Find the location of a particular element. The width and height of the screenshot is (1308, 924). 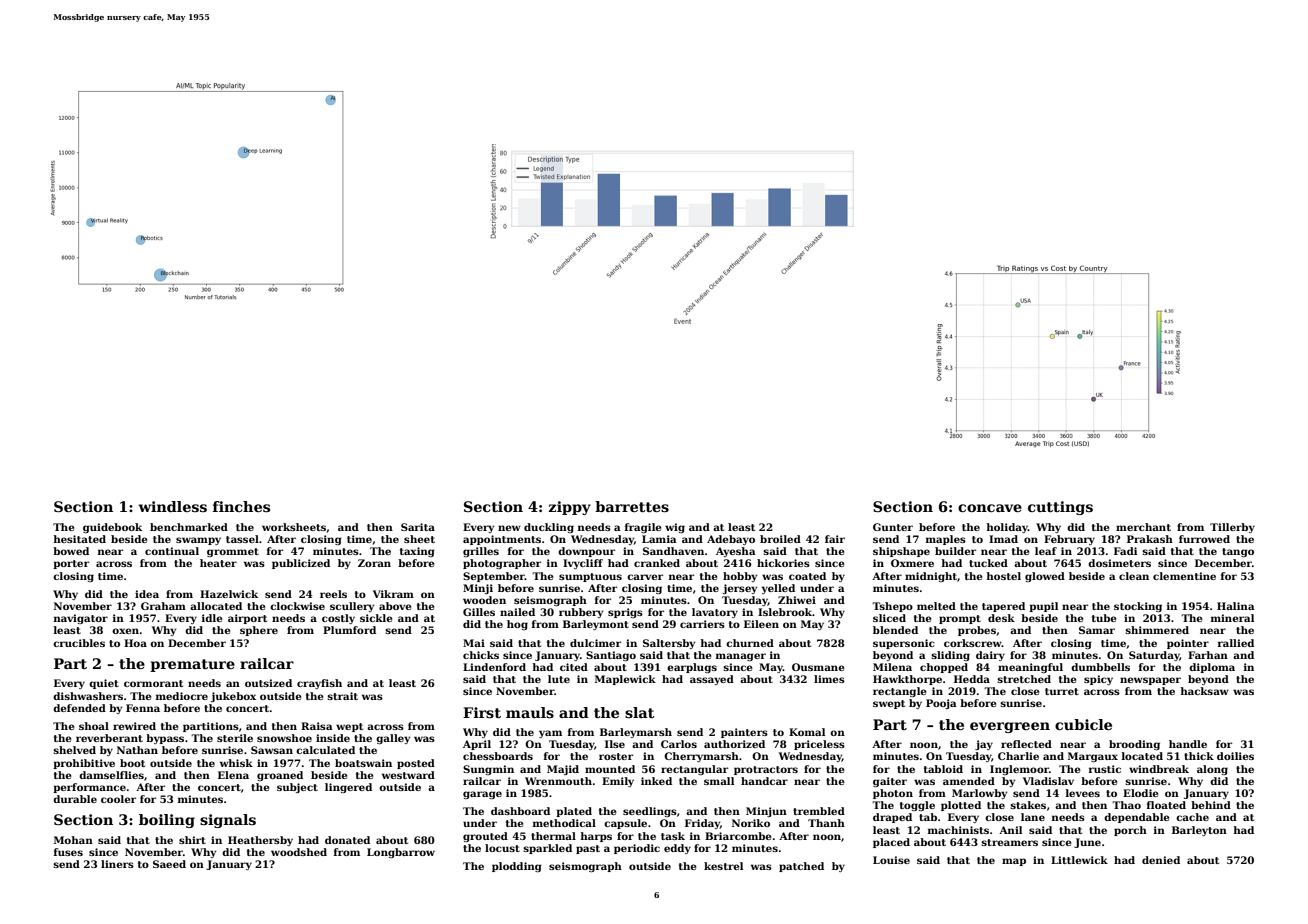

liners is located at coordinates (117, 864).
